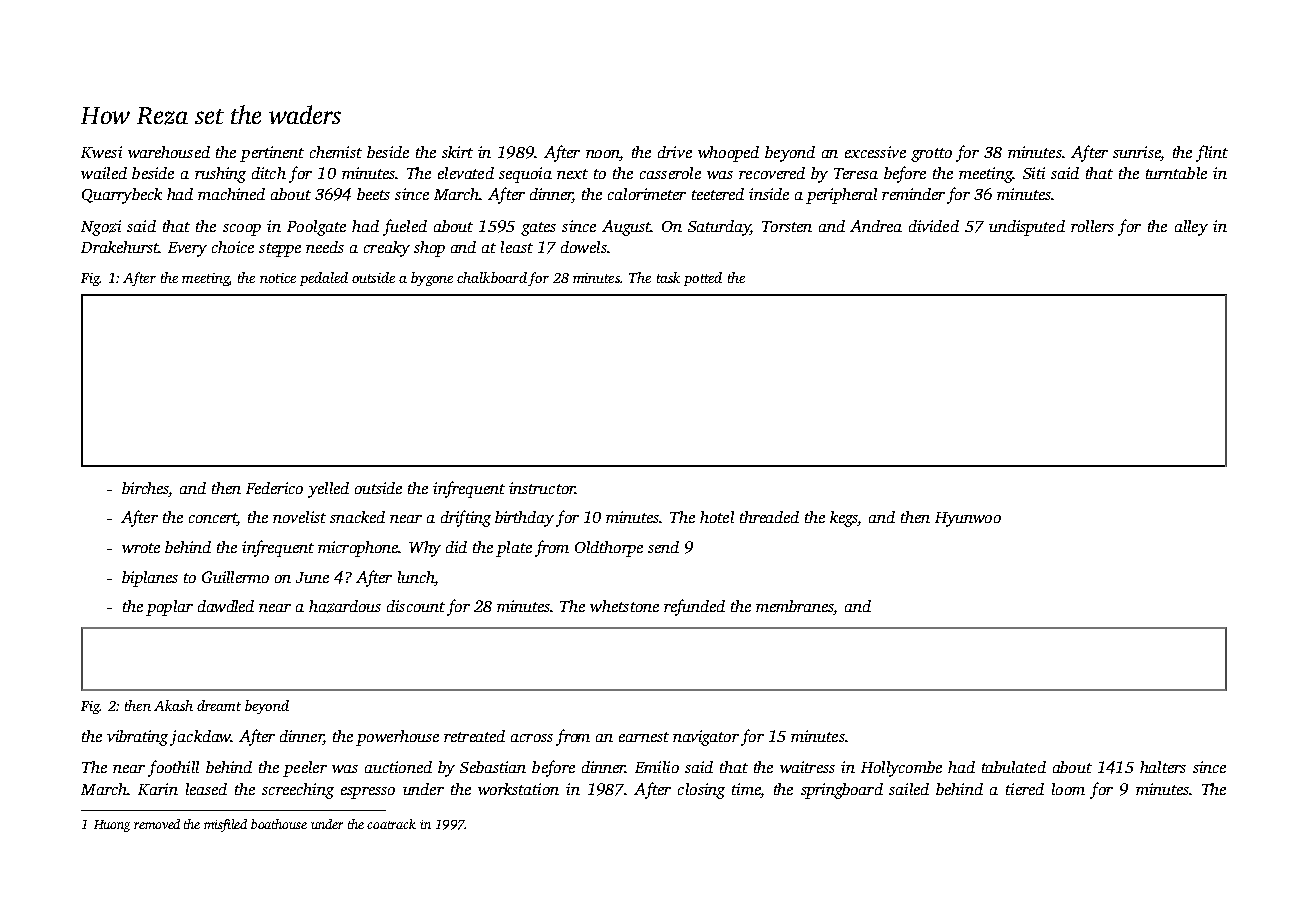 The height and width of the document is (924, 1308). What do you see at coordinates (391, 824) in the document?
I see `coatrack` at bounding box center [391, 824].
